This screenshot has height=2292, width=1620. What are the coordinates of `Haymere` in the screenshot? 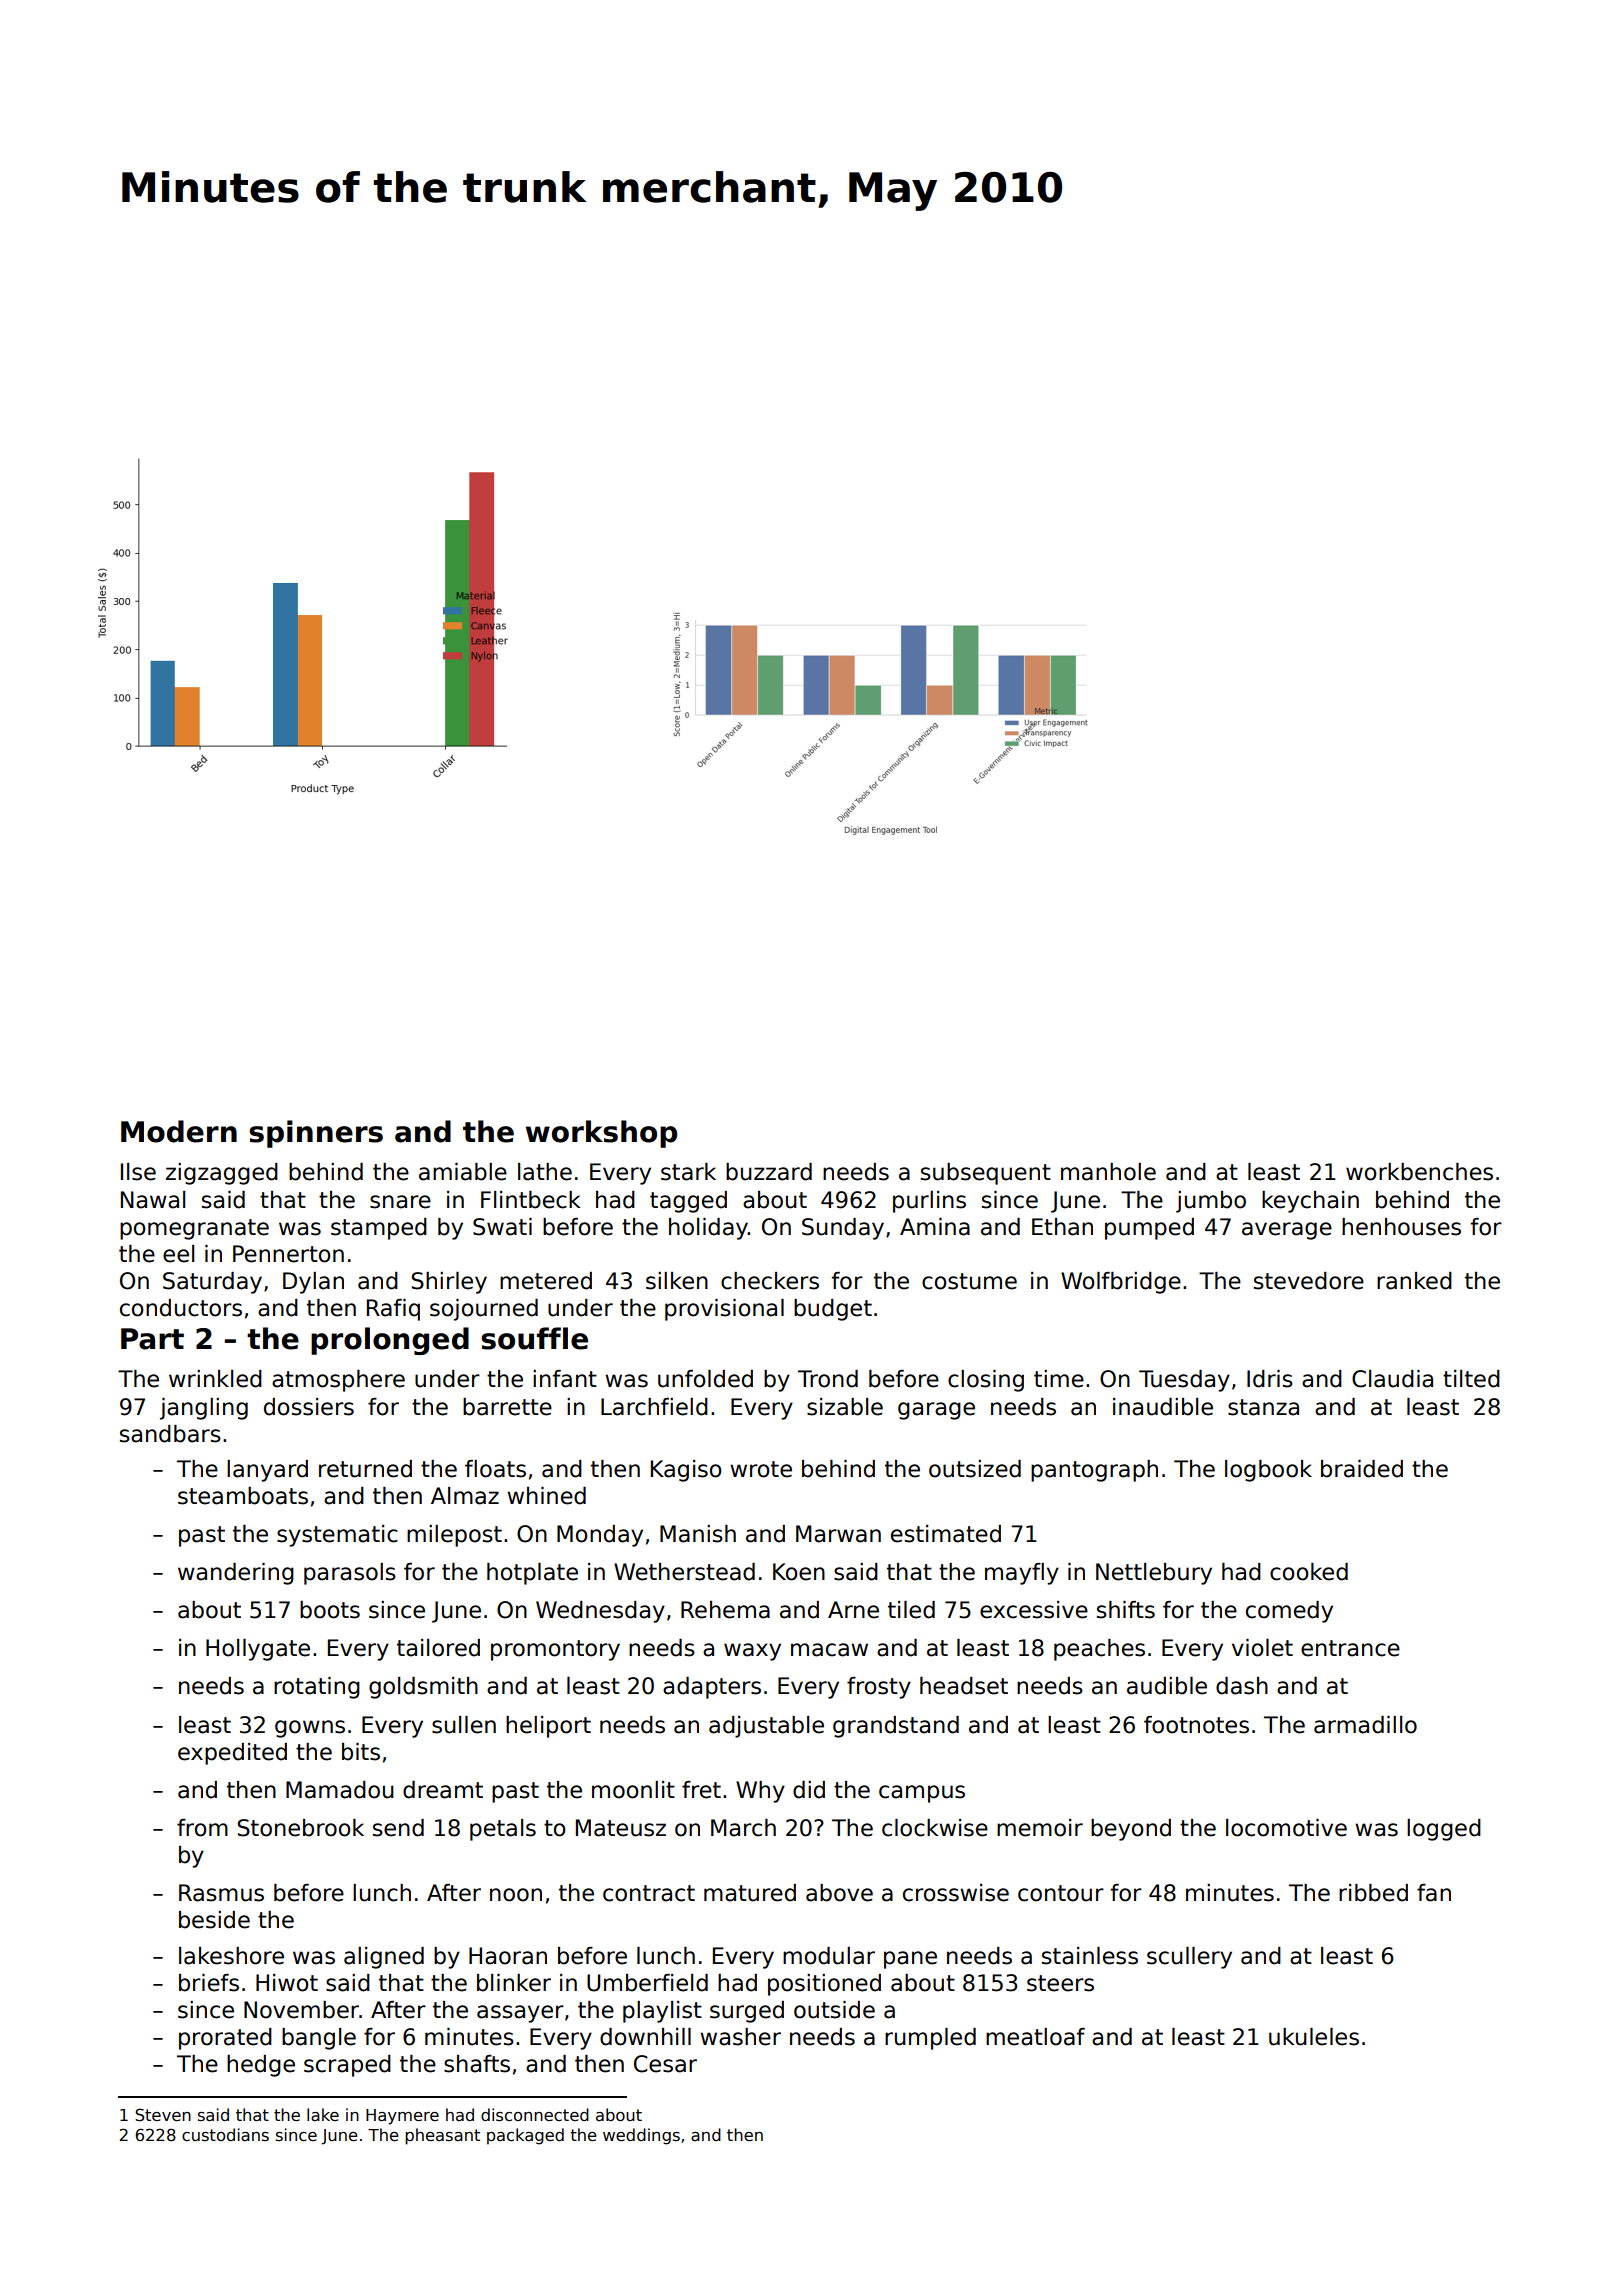 It's located at (402, 2117).
